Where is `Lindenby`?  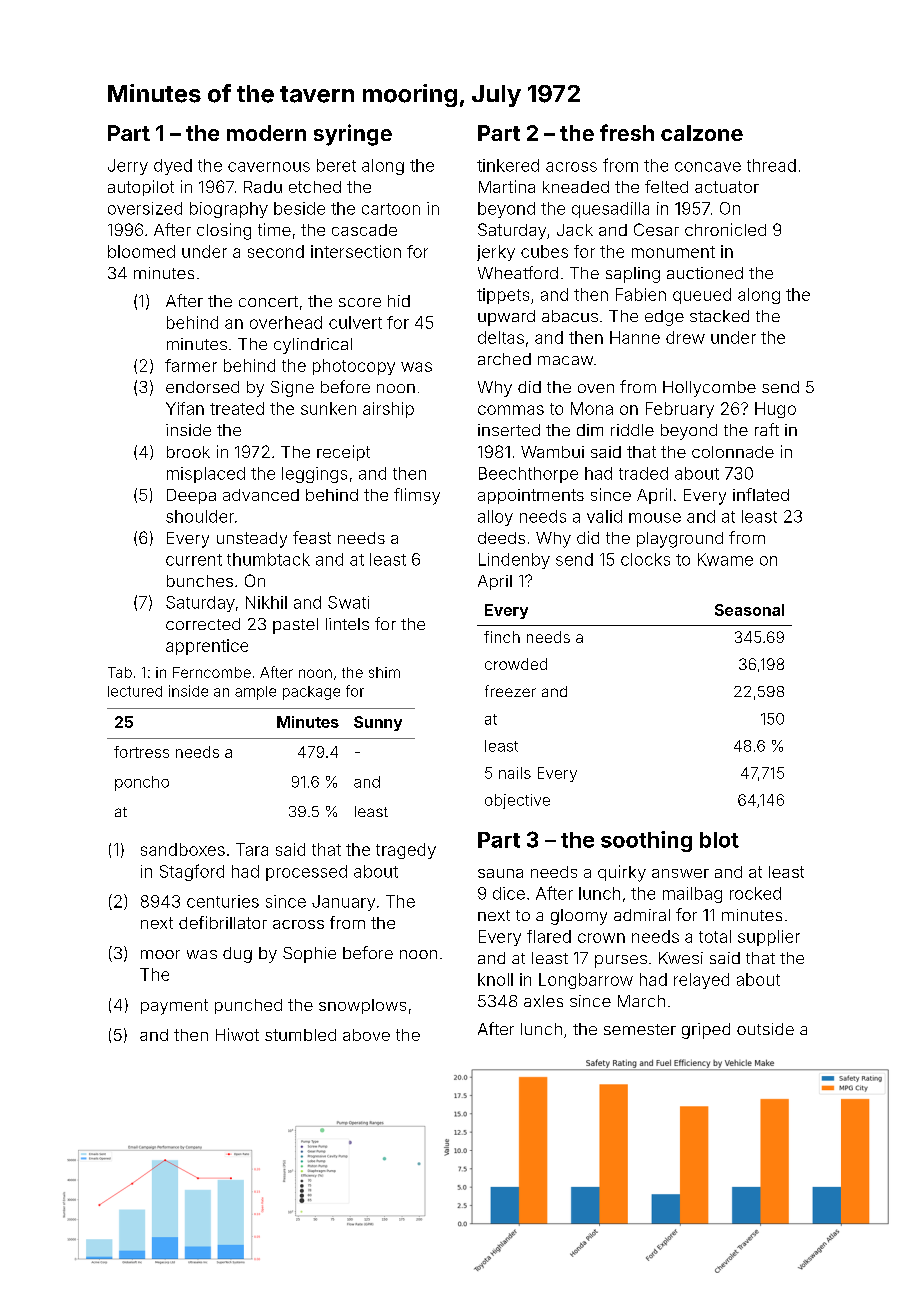 Lindenby is located at coordinates (514, 561).
